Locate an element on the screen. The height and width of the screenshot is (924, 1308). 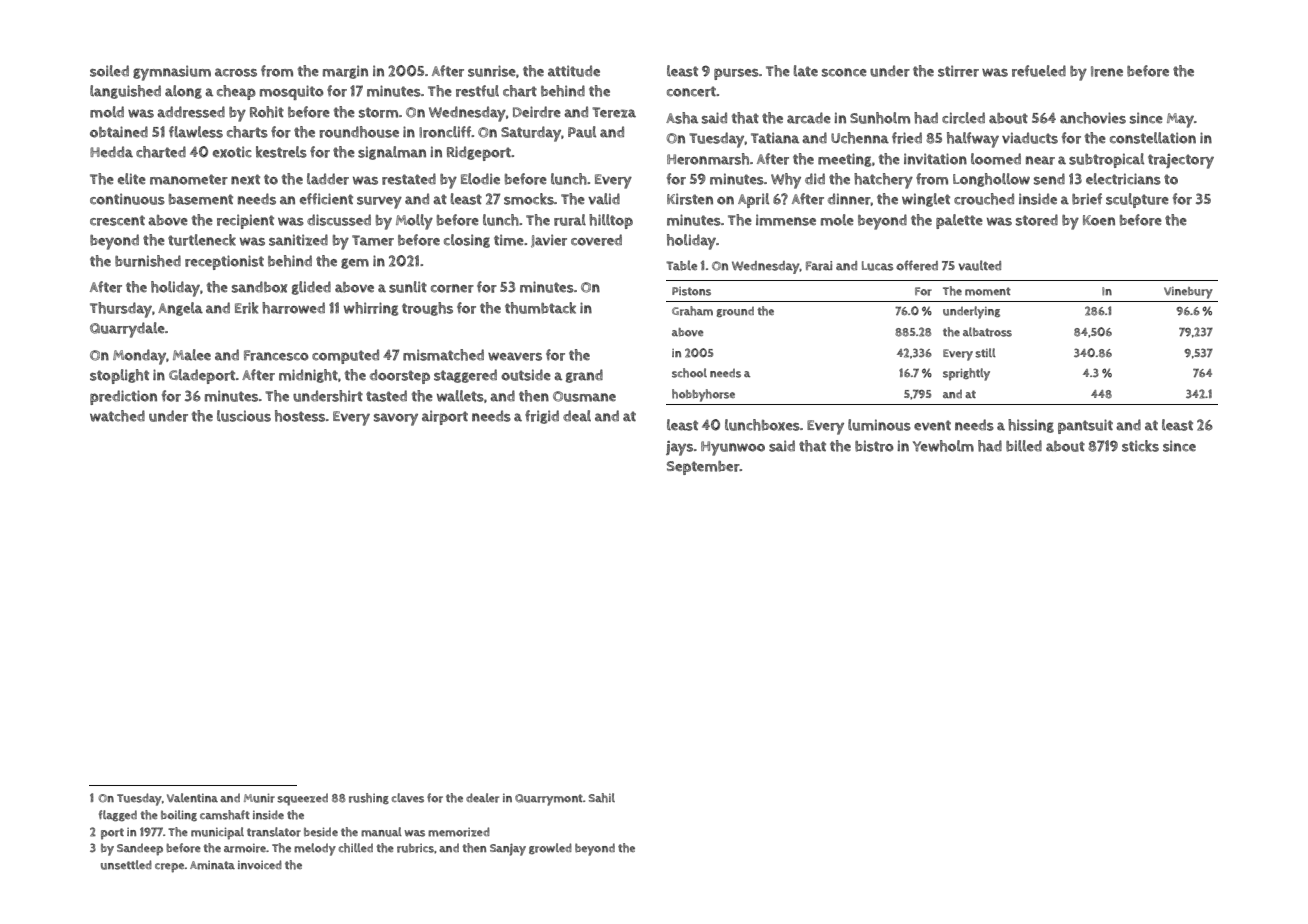
survey is located at coordinates (379, 202).
